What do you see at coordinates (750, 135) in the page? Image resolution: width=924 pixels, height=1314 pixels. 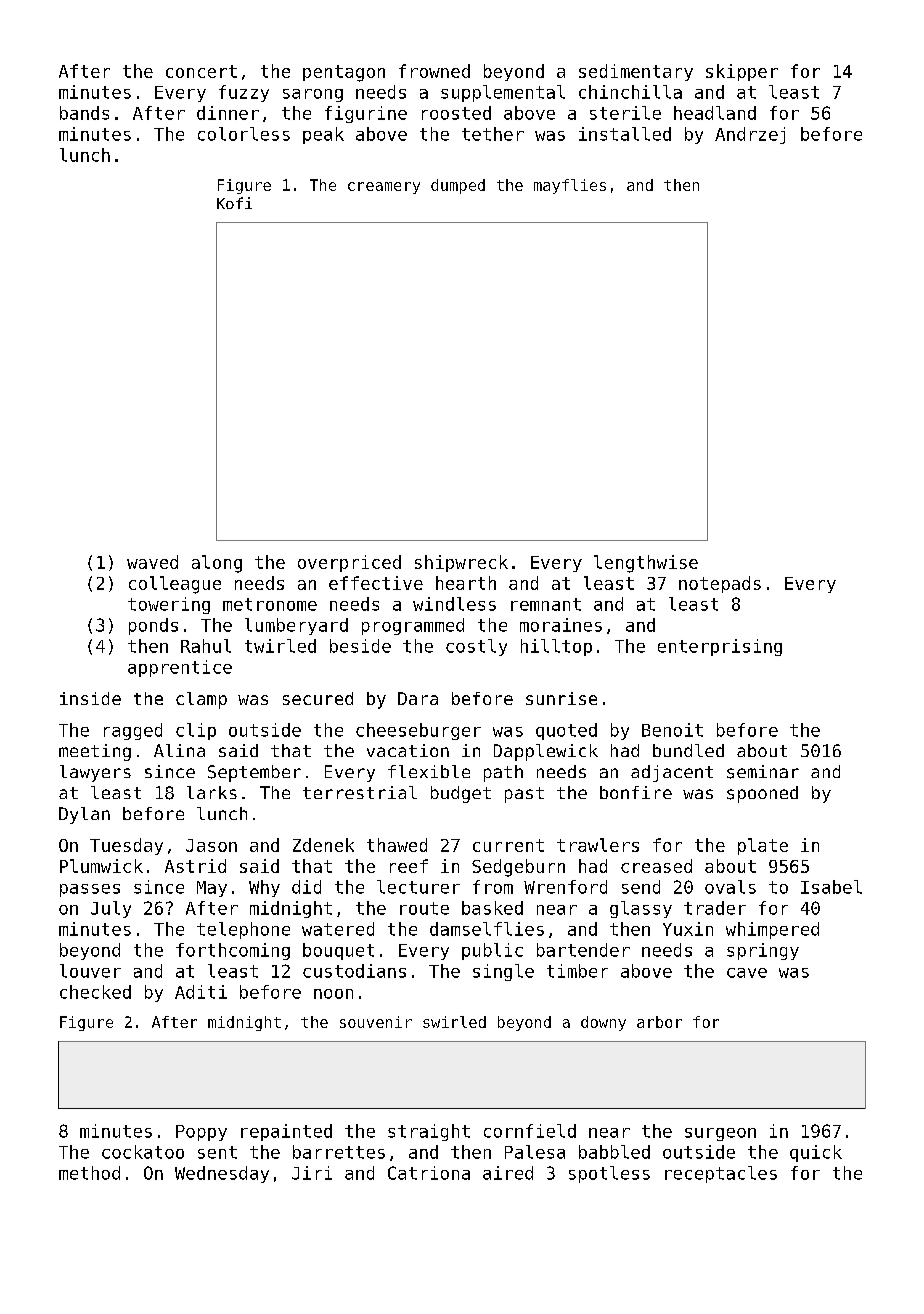 I see `Andrzej` at bounding box center [750, 135].
